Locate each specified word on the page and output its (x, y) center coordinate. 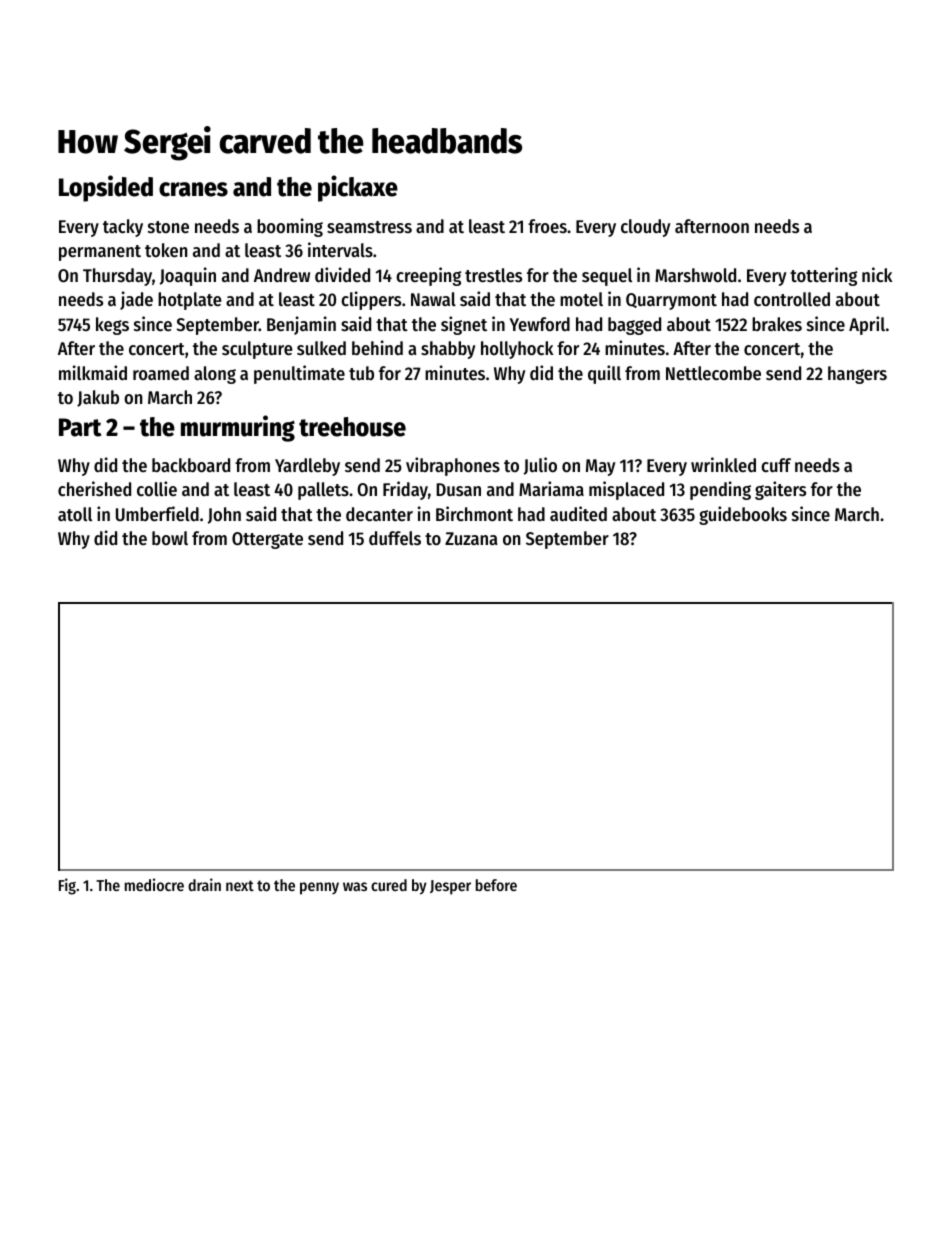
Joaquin (188, 276)
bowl (170, 538)
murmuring (238, 428)
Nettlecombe (713, 373)
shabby (448, 350)
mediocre (154, 884)
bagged (634, 326)
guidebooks (743, 515)
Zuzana (471, 538)
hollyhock (517, 350)
